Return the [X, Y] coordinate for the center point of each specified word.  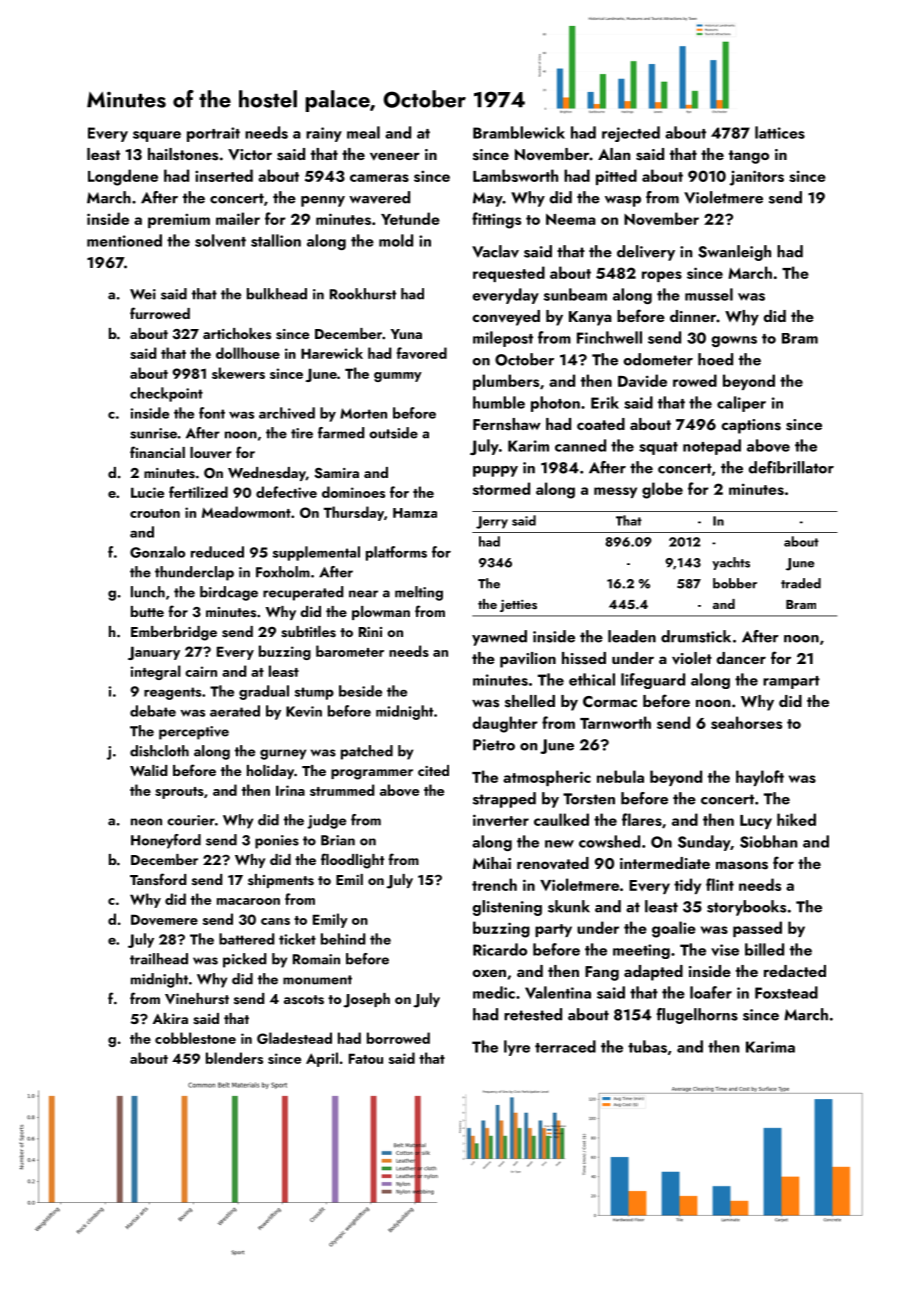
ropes [662, 276]
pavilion [528, 660]
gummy [398, 377]
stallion [276, 240]
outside [393, 433]
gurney [283, 754]
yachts [731, 563]
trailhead [159, 959]
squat [658, 448]
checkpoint [166, 394]
